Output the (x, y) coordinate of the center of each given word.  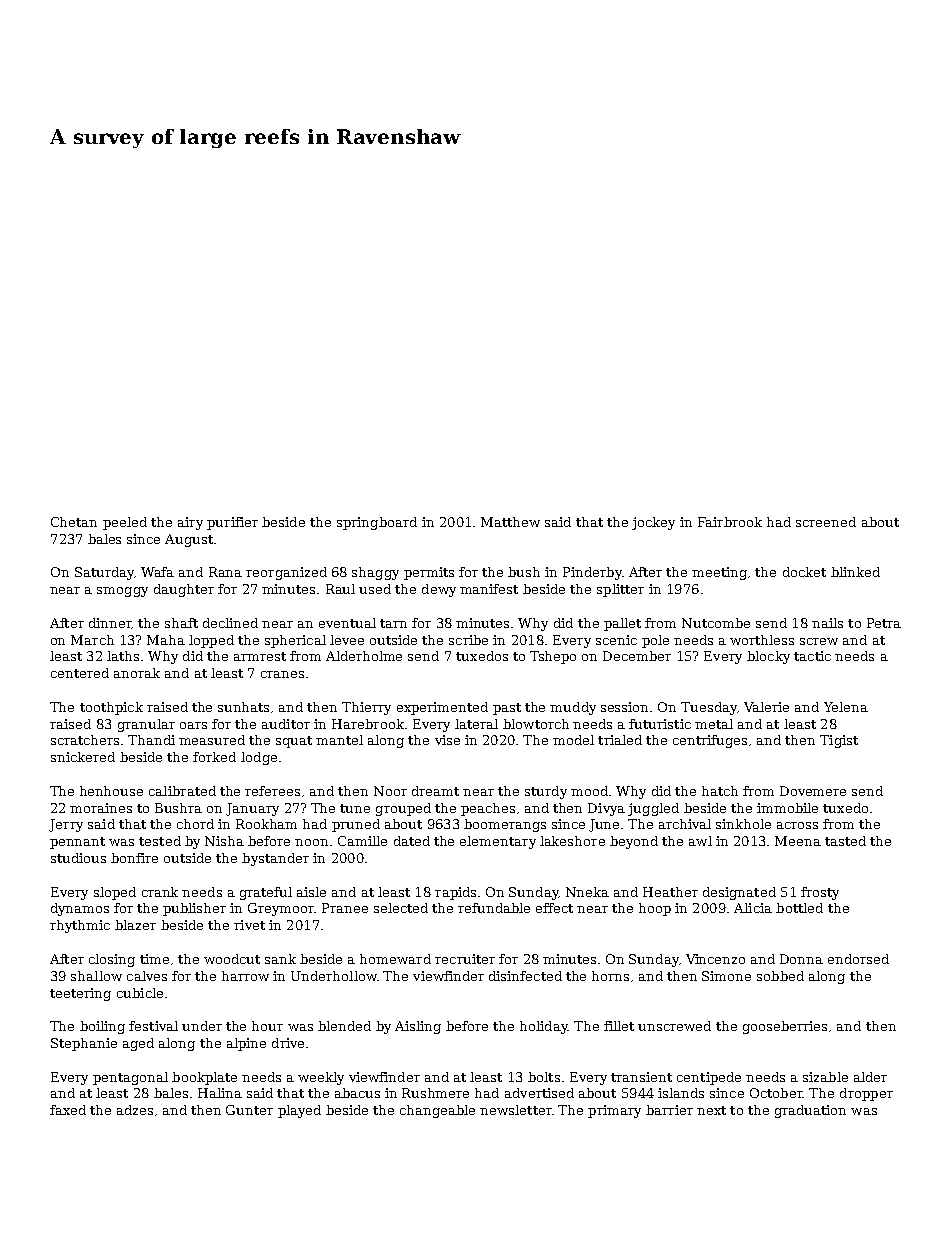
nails (827, 623)
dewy (439, 590)
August (189, 540)
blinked (855, 572)
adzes (135, 1110)
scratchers (85, 740)
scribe (468, 640)
